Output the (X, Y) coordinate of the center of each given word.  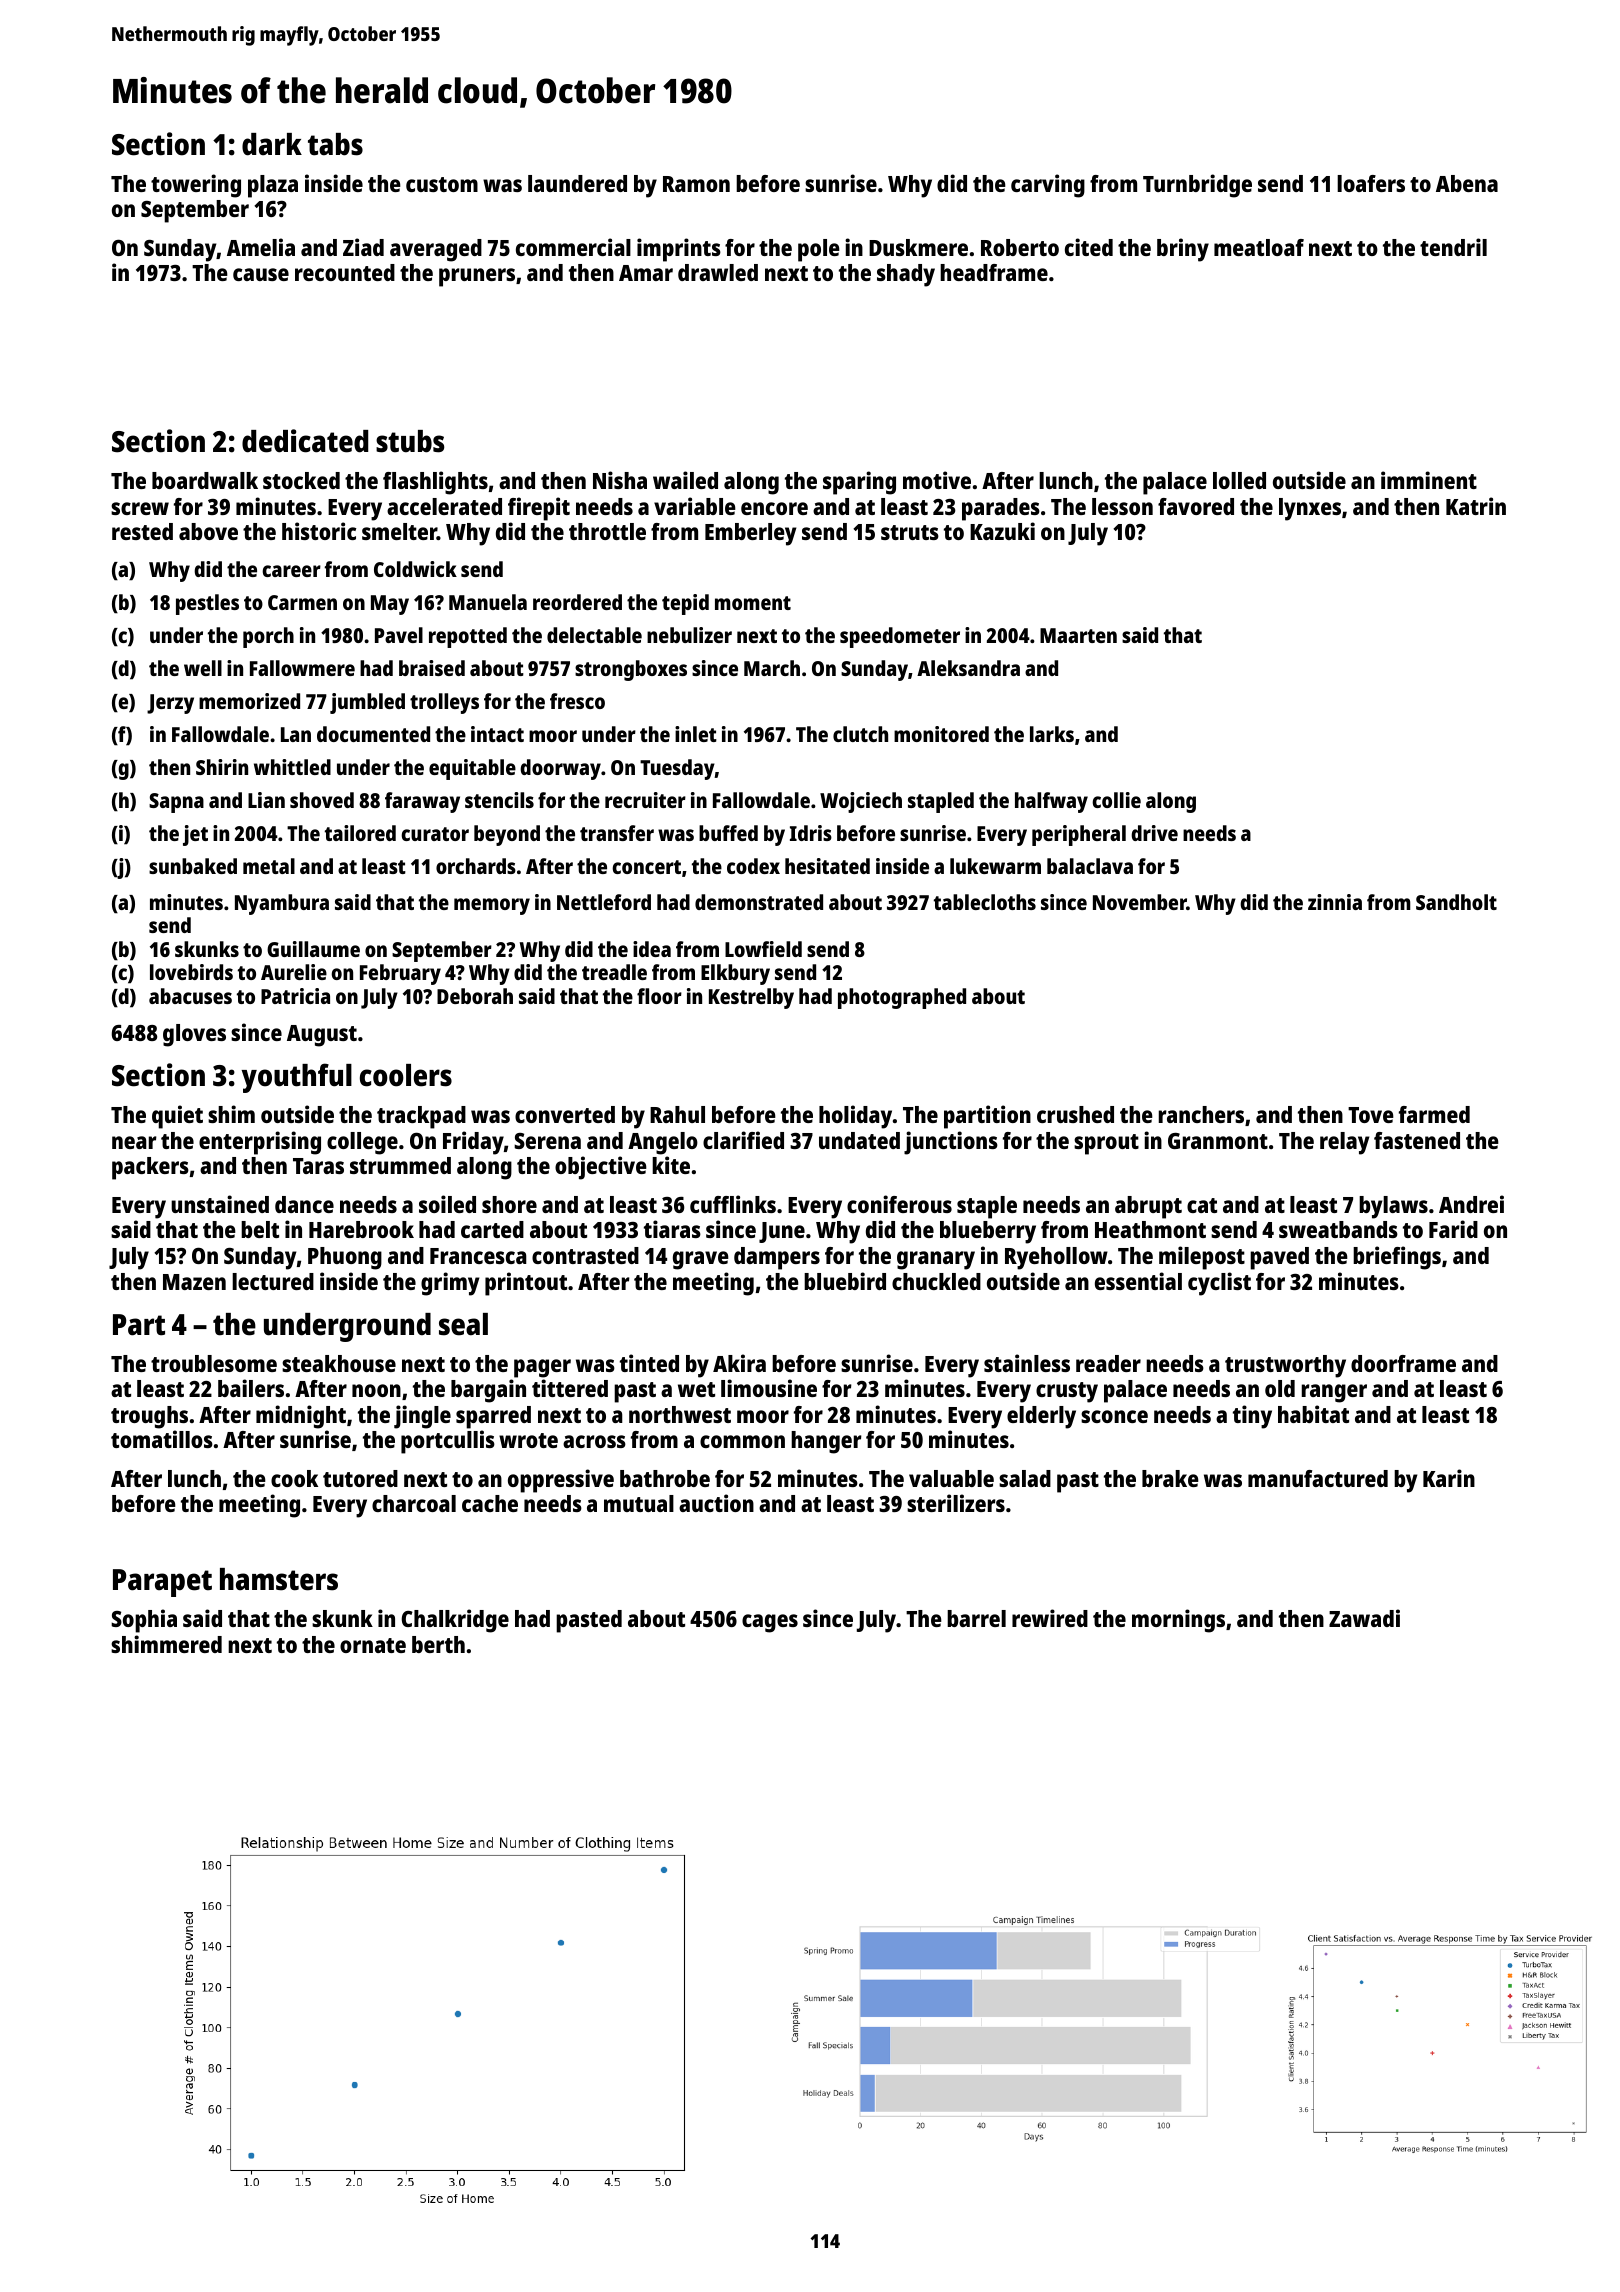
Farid (1453, 1229)
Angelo (663, 1143)
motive (937, 480)
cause (261, 274)
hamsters (279, 1579)
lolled (1239, 480)
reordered (577, 602)
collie (1116, 800)
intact (497, 734)
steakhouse (339, 1363)
